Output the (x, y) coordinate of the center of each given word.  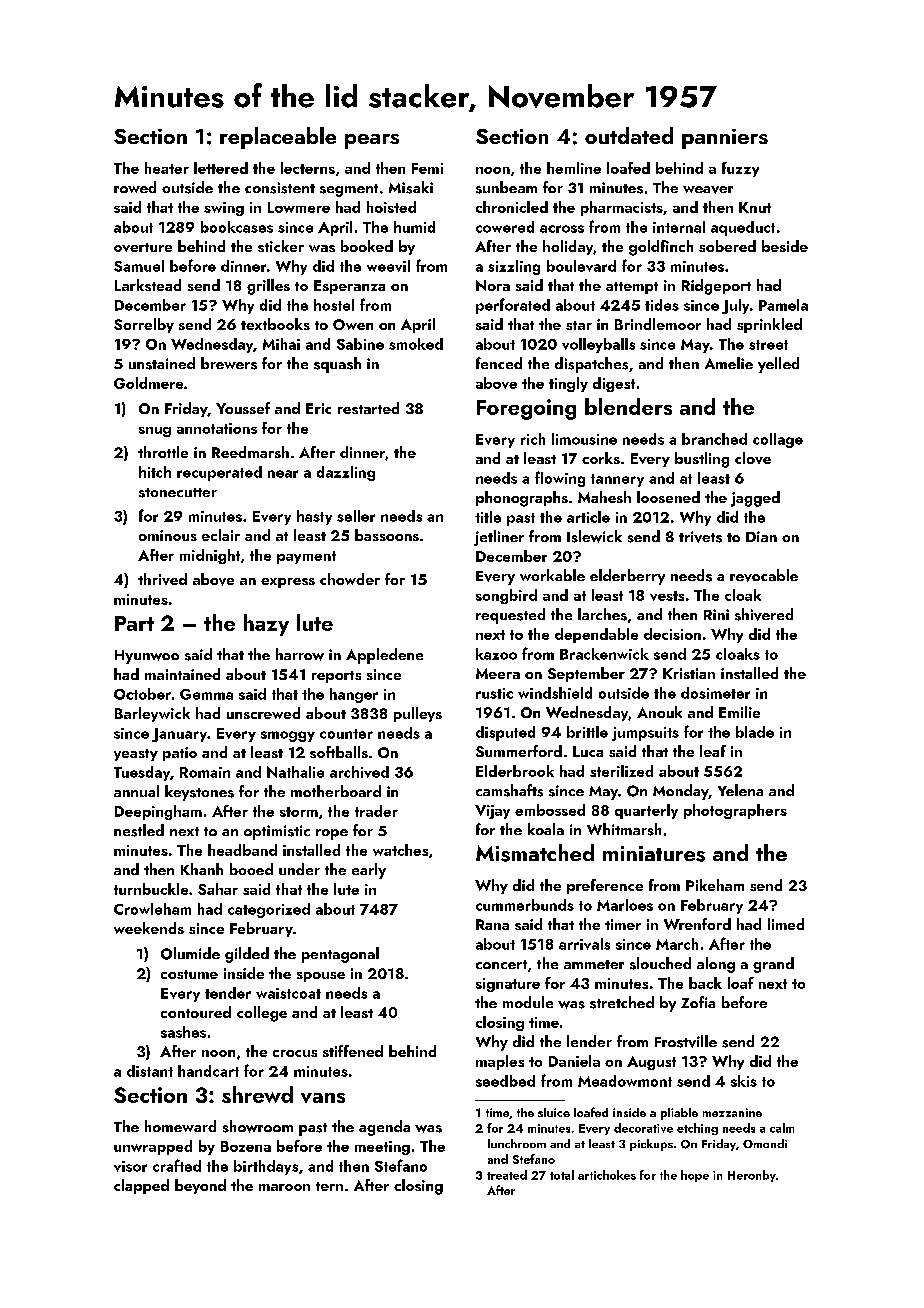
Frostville (686, 1041)
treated (507, 1175)
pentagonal (340, 955)
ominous (168, 535)
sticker (281, 246)
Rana (492, 924)
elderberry (627, 577)
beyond (200, 1186)
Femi (427, 168)
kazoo (496, 654)
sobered (727, 246)
